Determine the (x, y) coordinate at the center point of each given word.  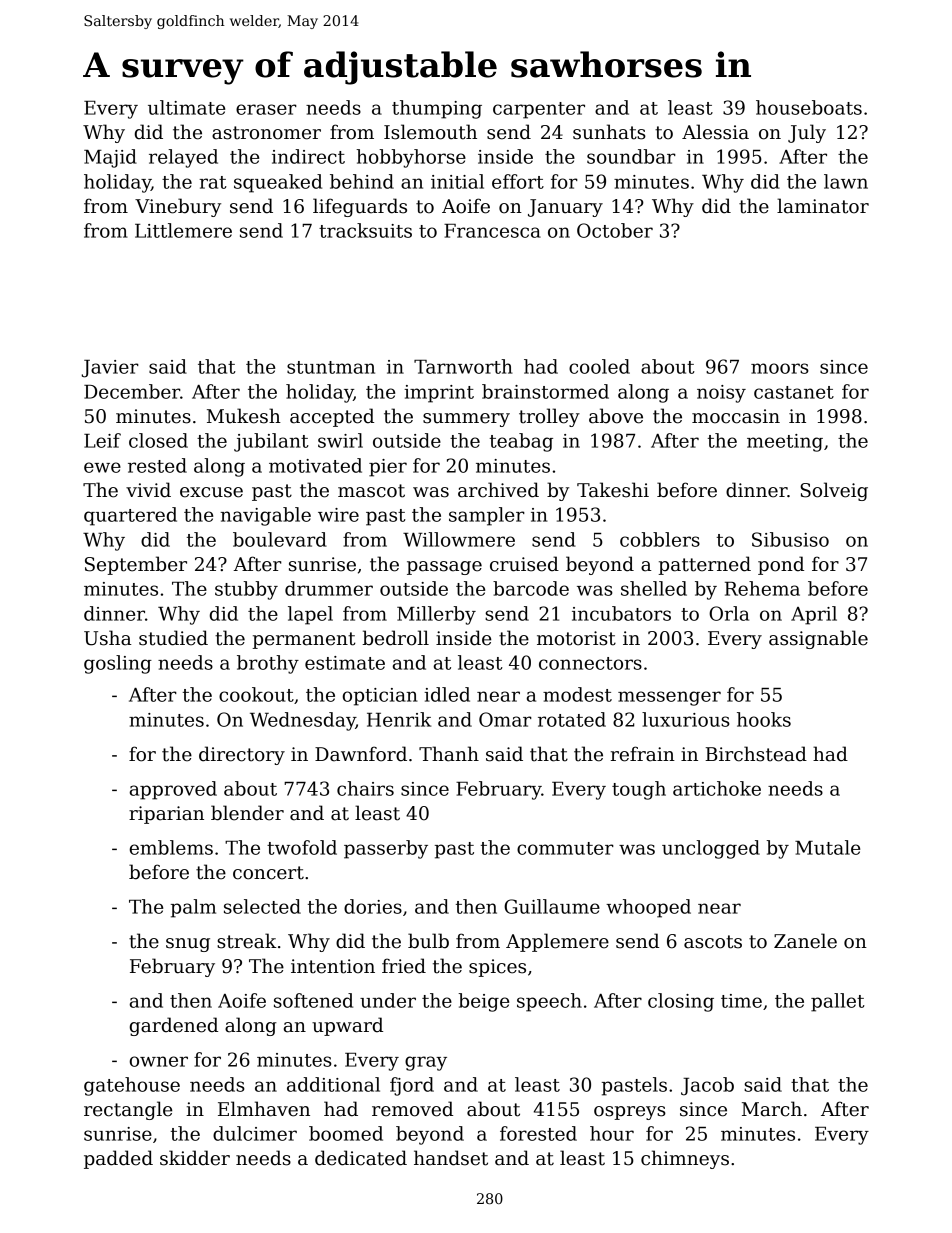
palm (193, 908)
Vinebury (178, 207)
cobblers (660, 539)
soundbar (631, 156)
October (615, 230)
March (772, 1109)
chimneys (685, 1159)
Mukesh (244, 416)
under (388, 1000)
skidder (195, 1158)
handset (451, 1158)
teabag (521, 442)
